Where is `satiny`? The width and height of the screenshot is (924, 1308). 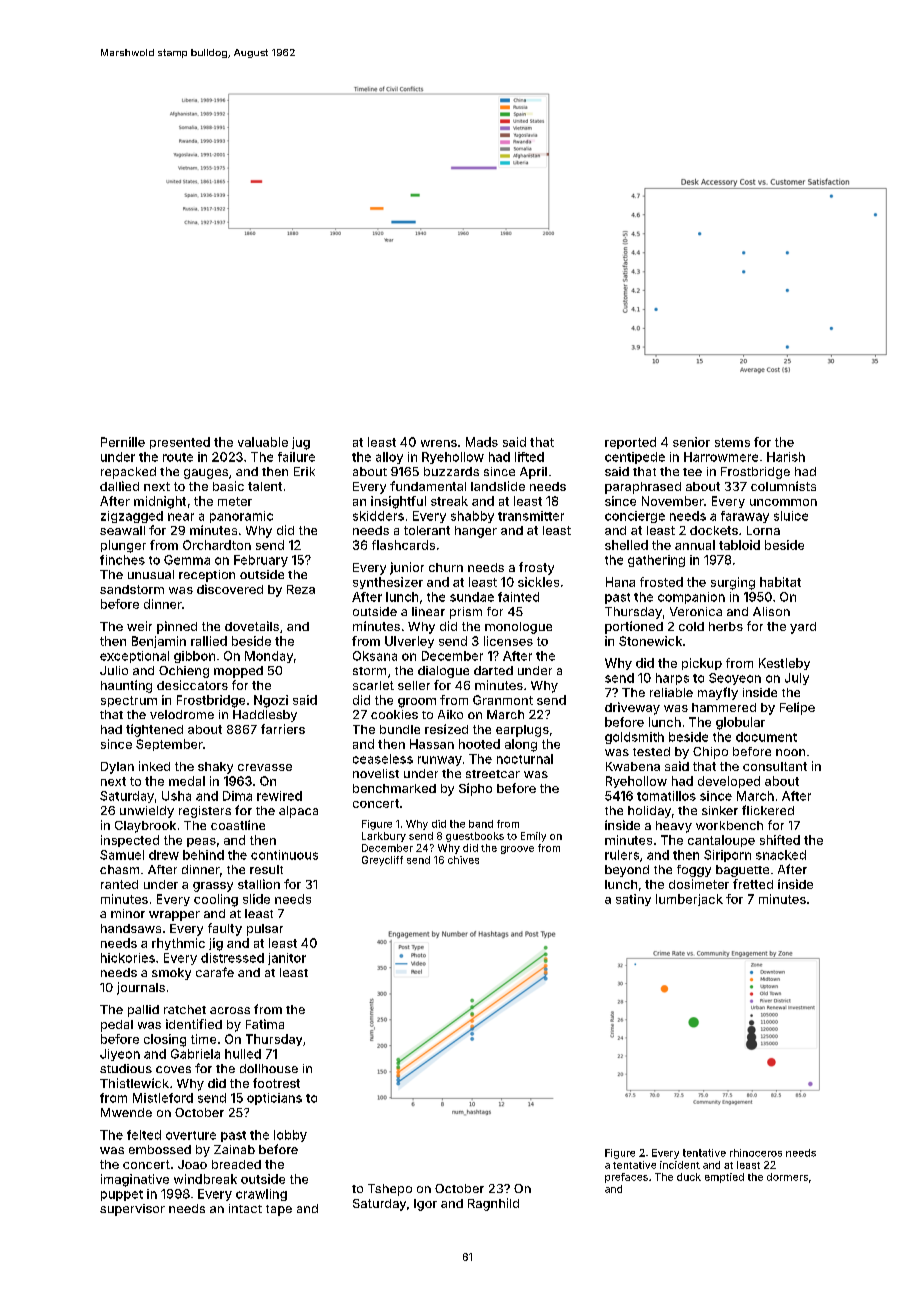
satiny is located at coordinates (633, 900).
